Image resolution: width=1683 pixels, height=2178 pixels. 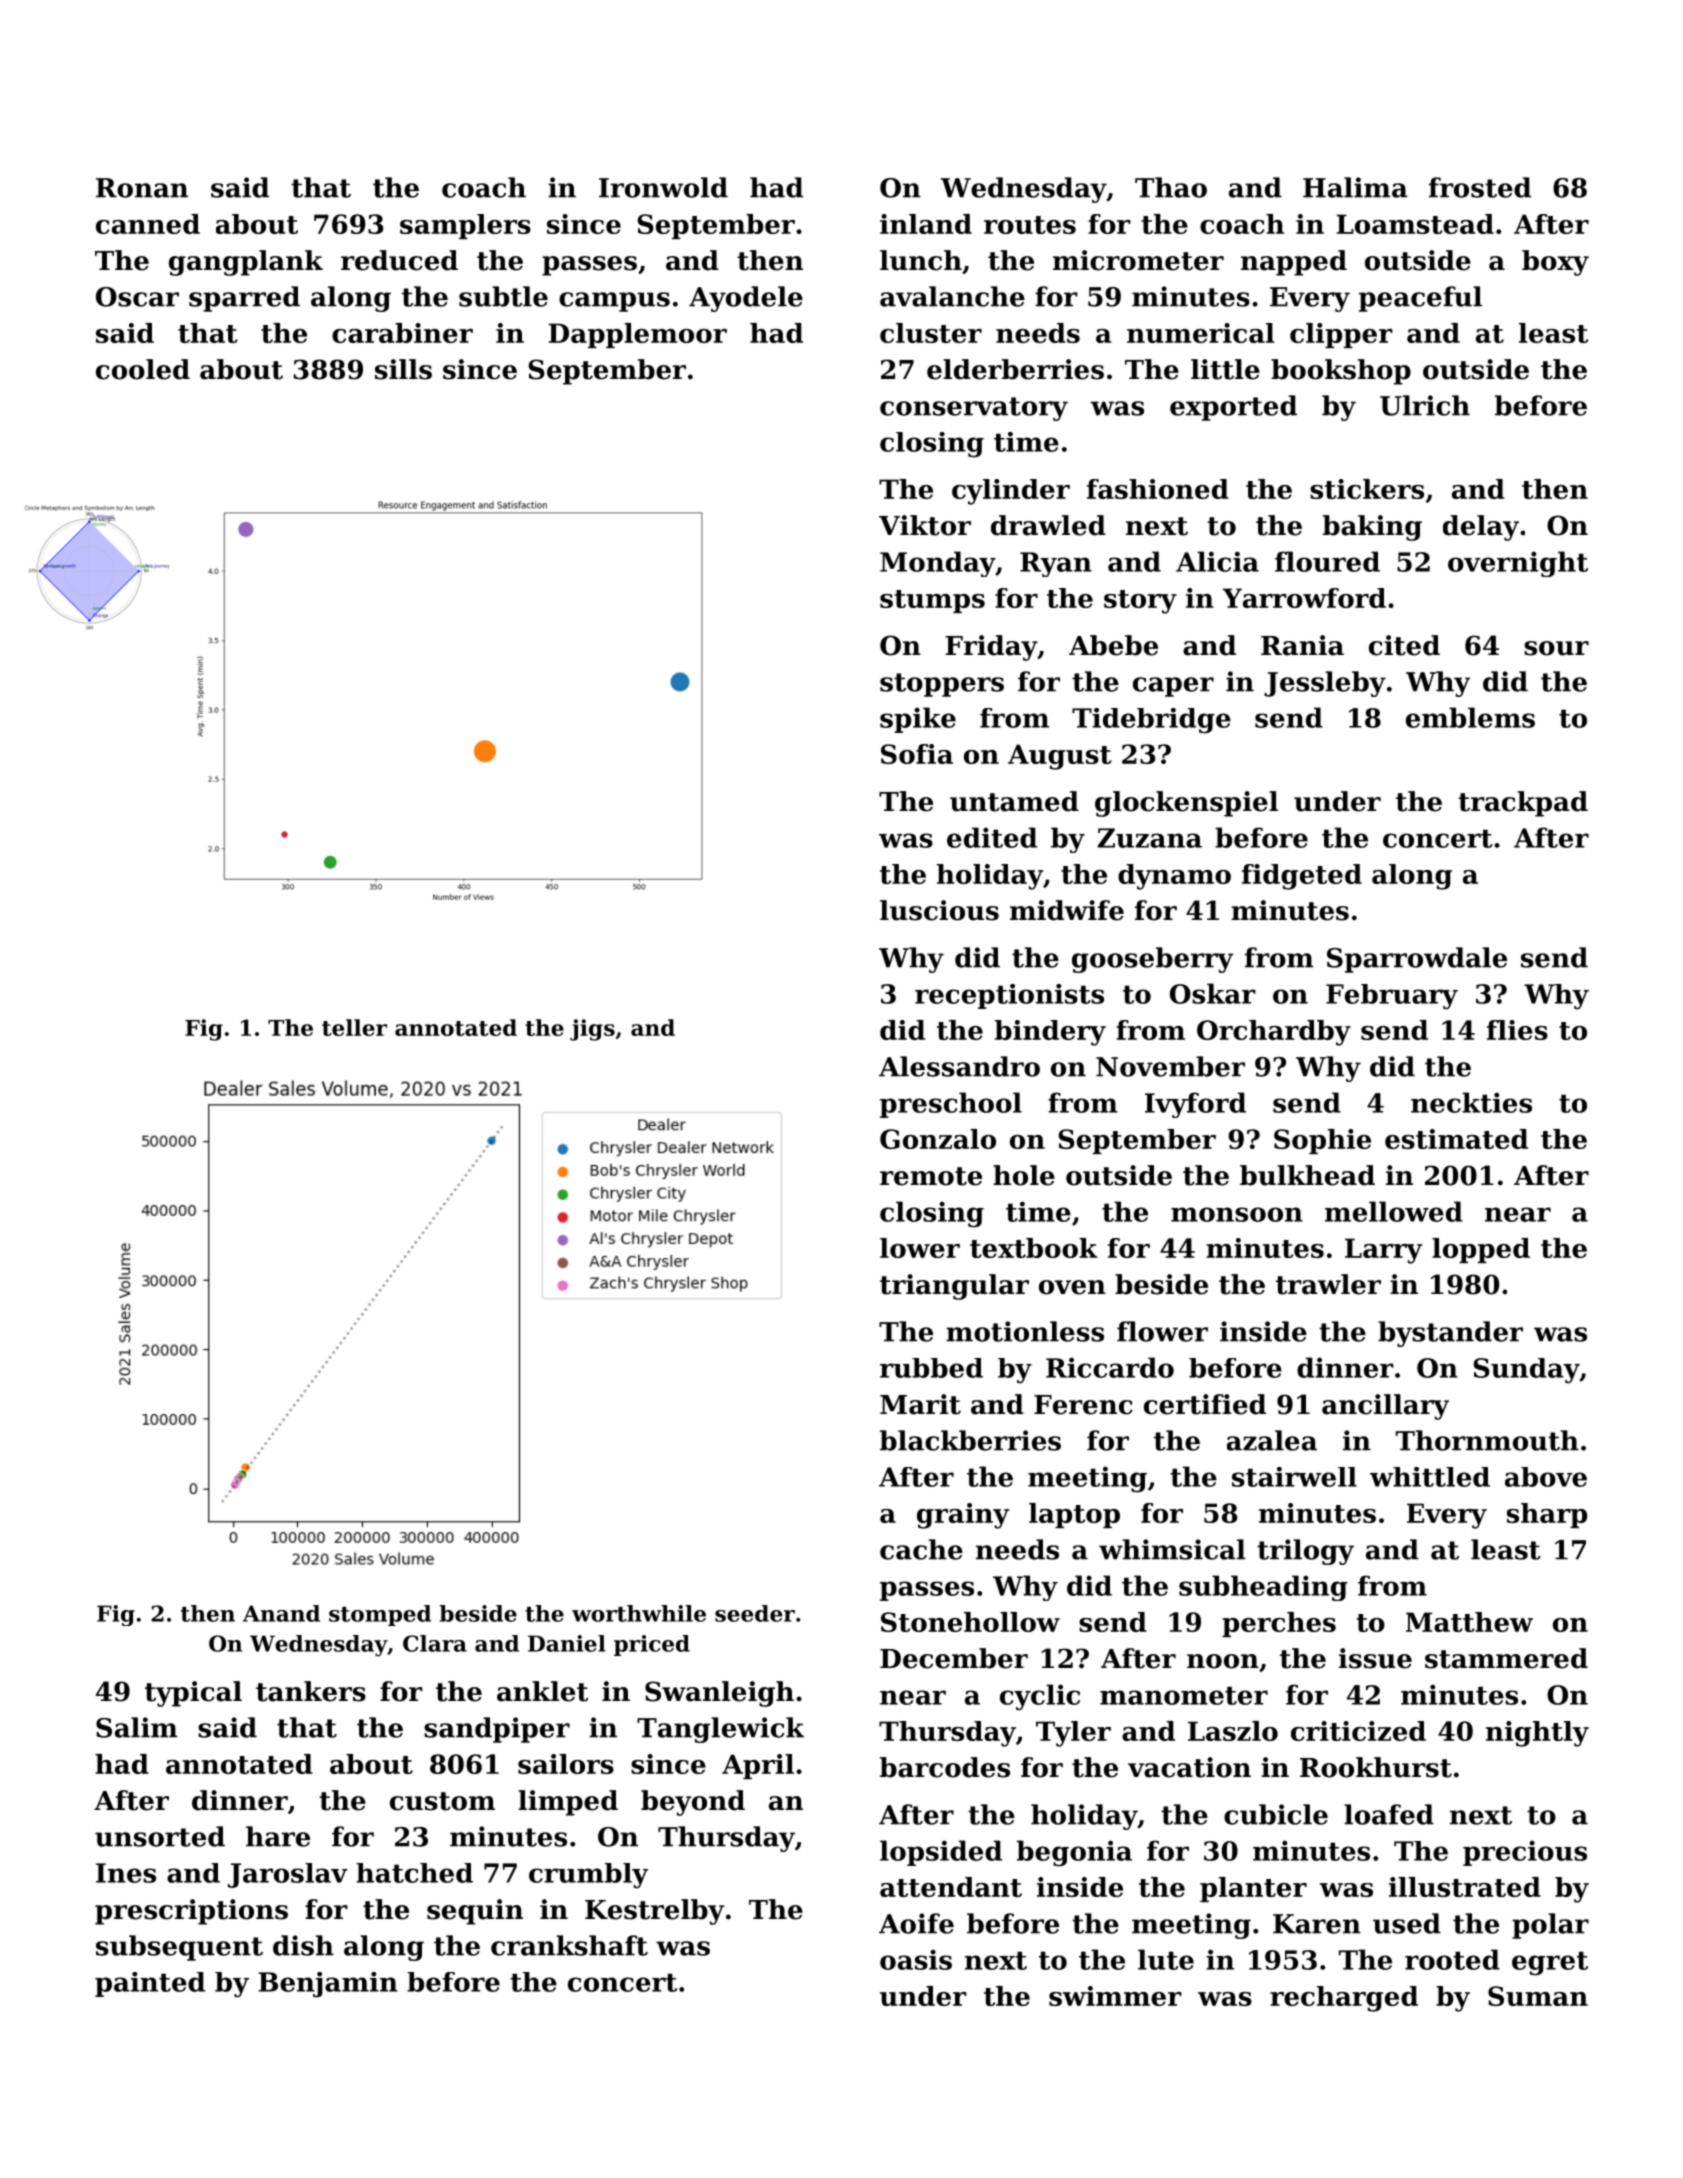 I want to click on Swanleigh, so click(x=719, y=1694).
